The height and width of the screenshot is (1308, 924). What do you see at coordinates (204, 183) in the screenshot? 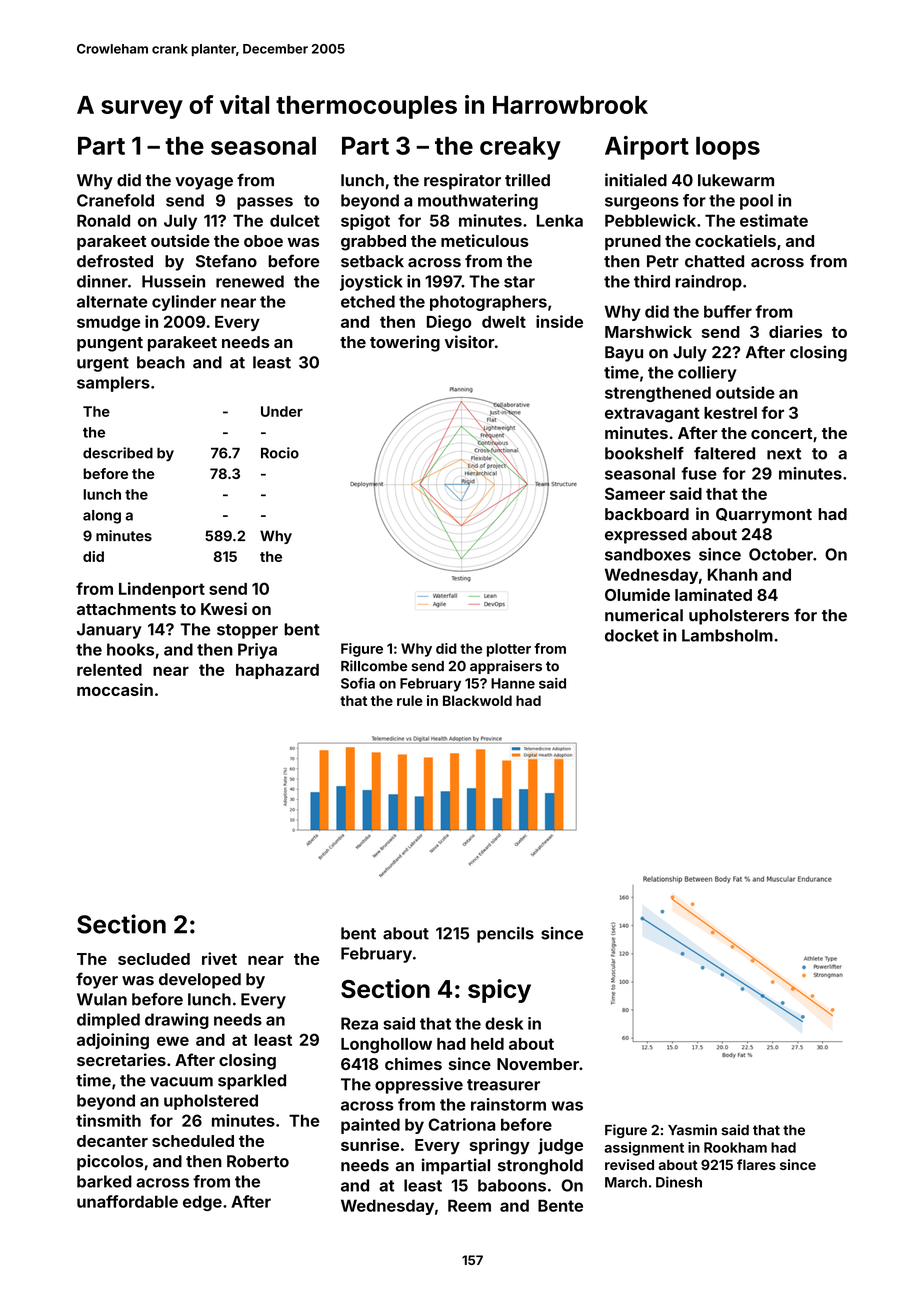
I see `voyage` at bounding box center [204, 183].
